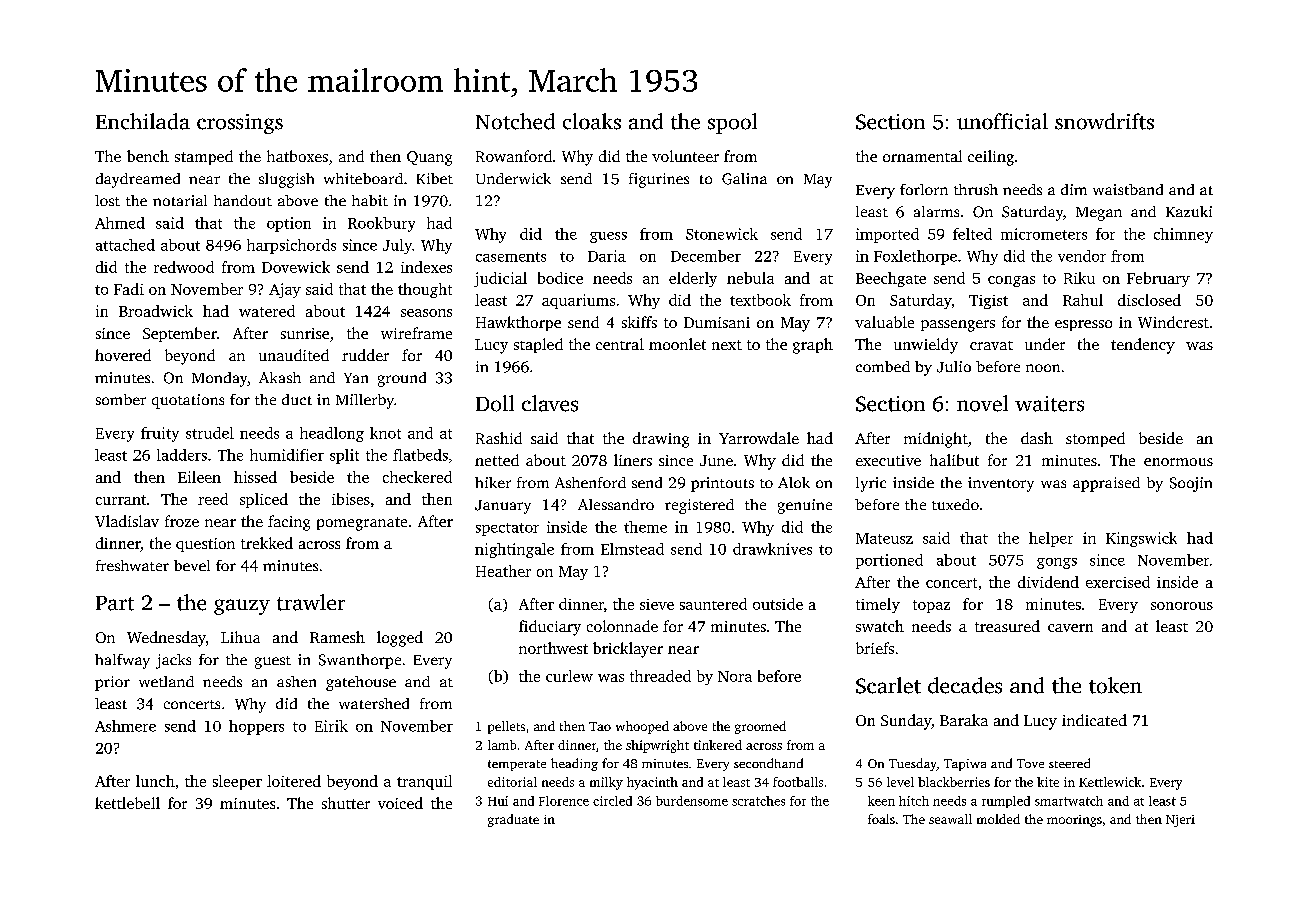 This screenshot has height=924, width=1308. What do you see at coordinates (732, 123) in the screenshot?
I see `spool` at bounding box center [732, 123].
